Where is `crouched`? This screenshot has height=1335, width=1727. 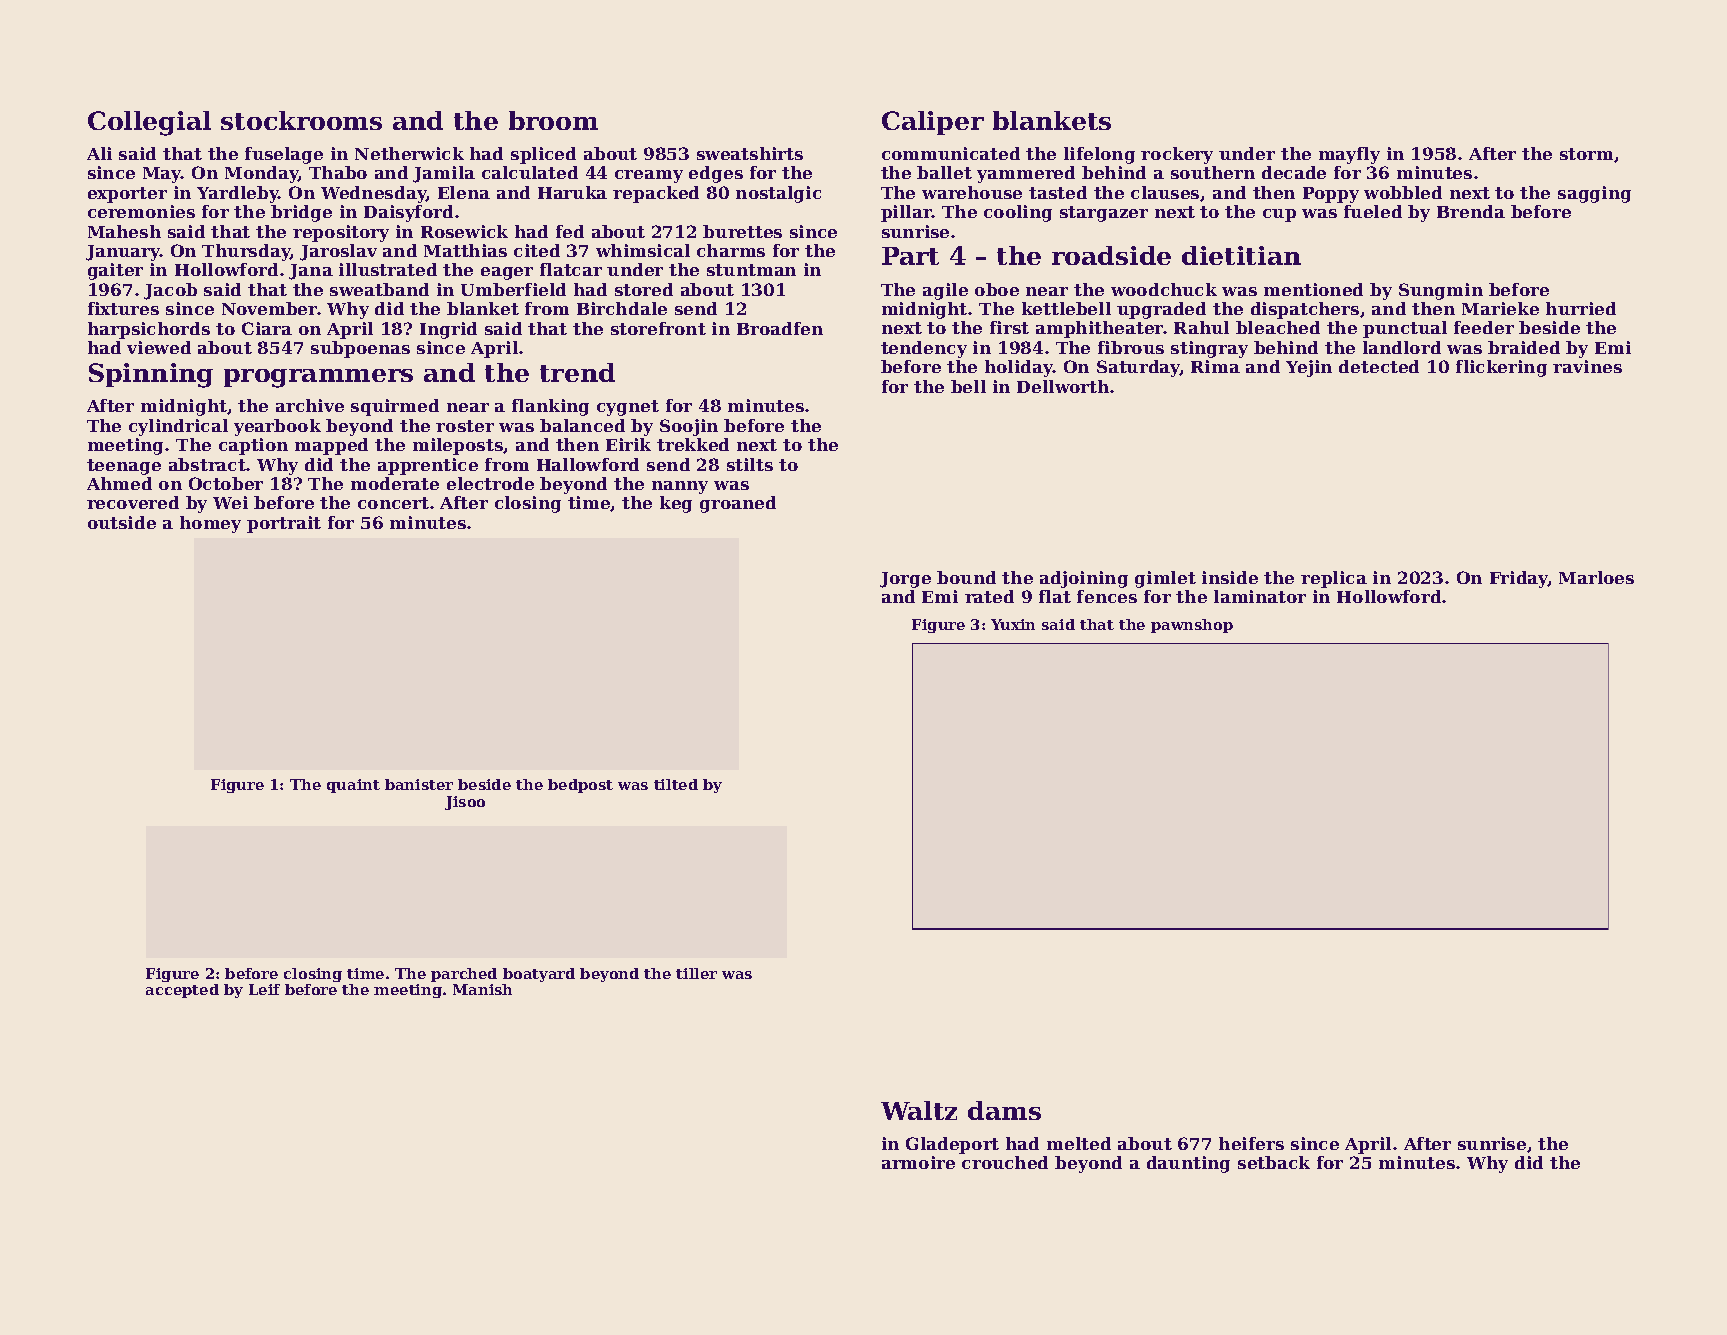
crouched is located at coordinates (1005, 1162).
